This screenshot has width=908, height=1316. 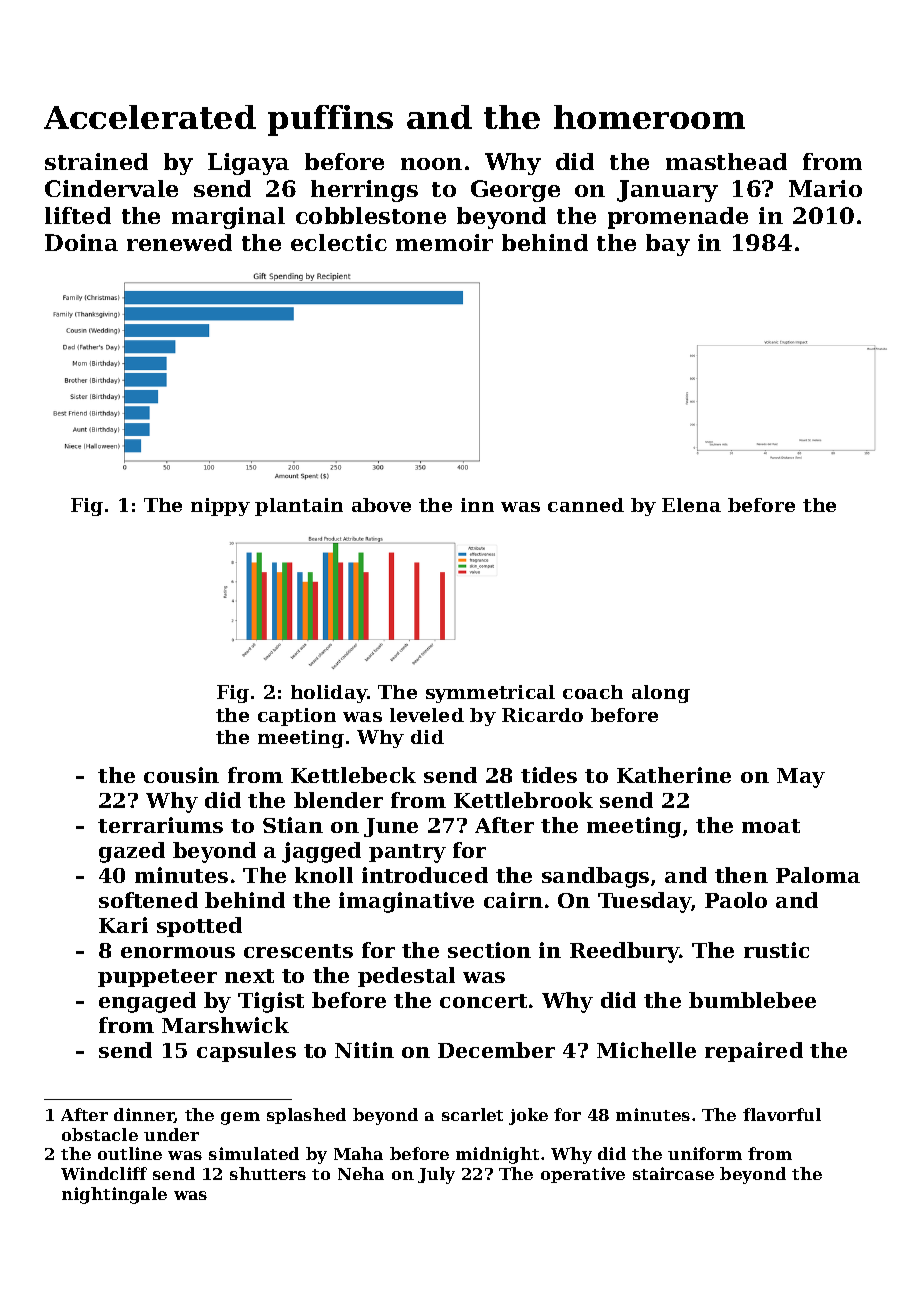 What do you see at coordinates (483, 1001) in the screenshot?
I see `concert` at bounding box center [483, 1001].
